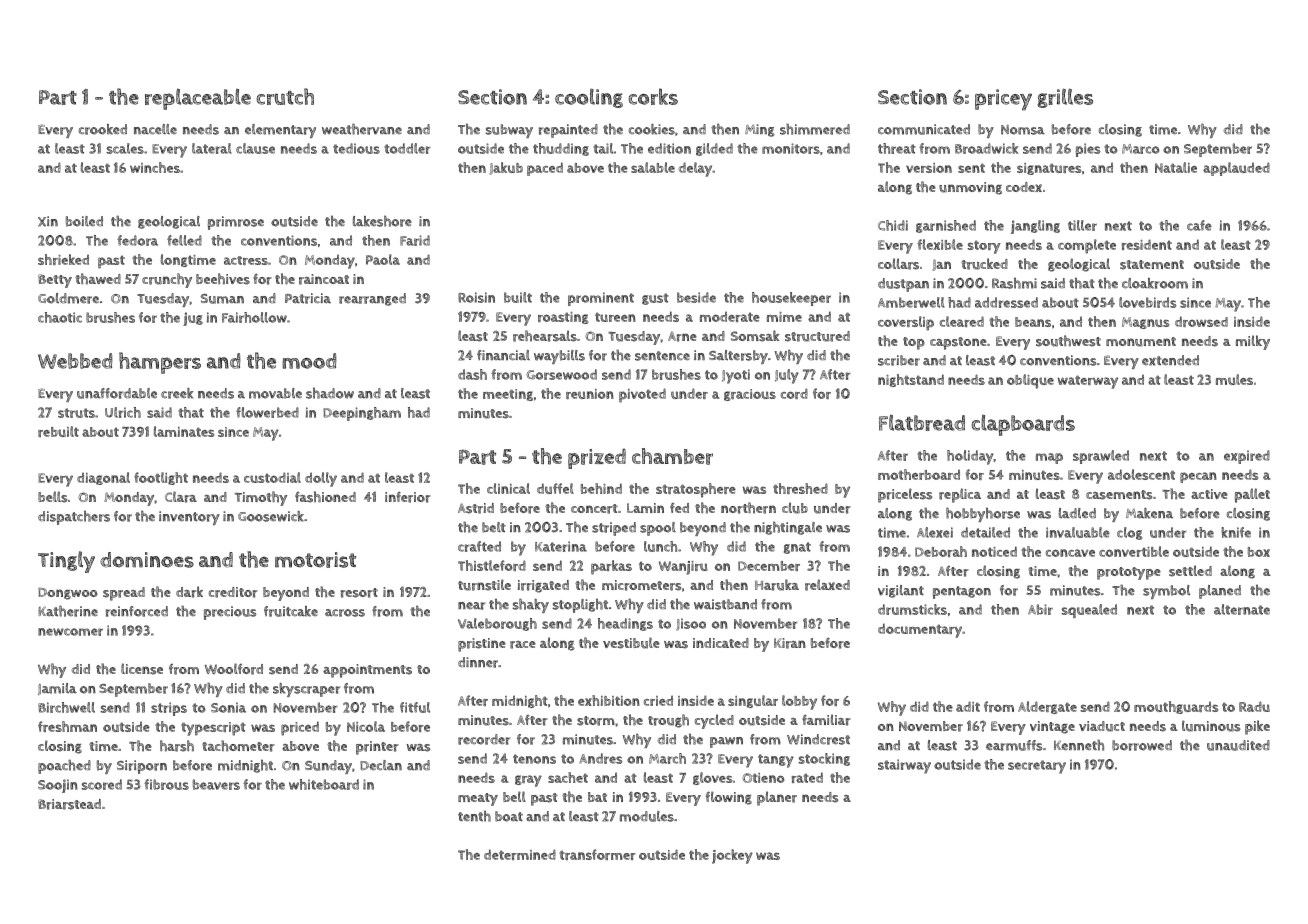 Image resolution: width=1308 pixels, height=924 pixels. Describe the element at coordinates (520, 854) in the screenshot. I see `determined` at that location.
